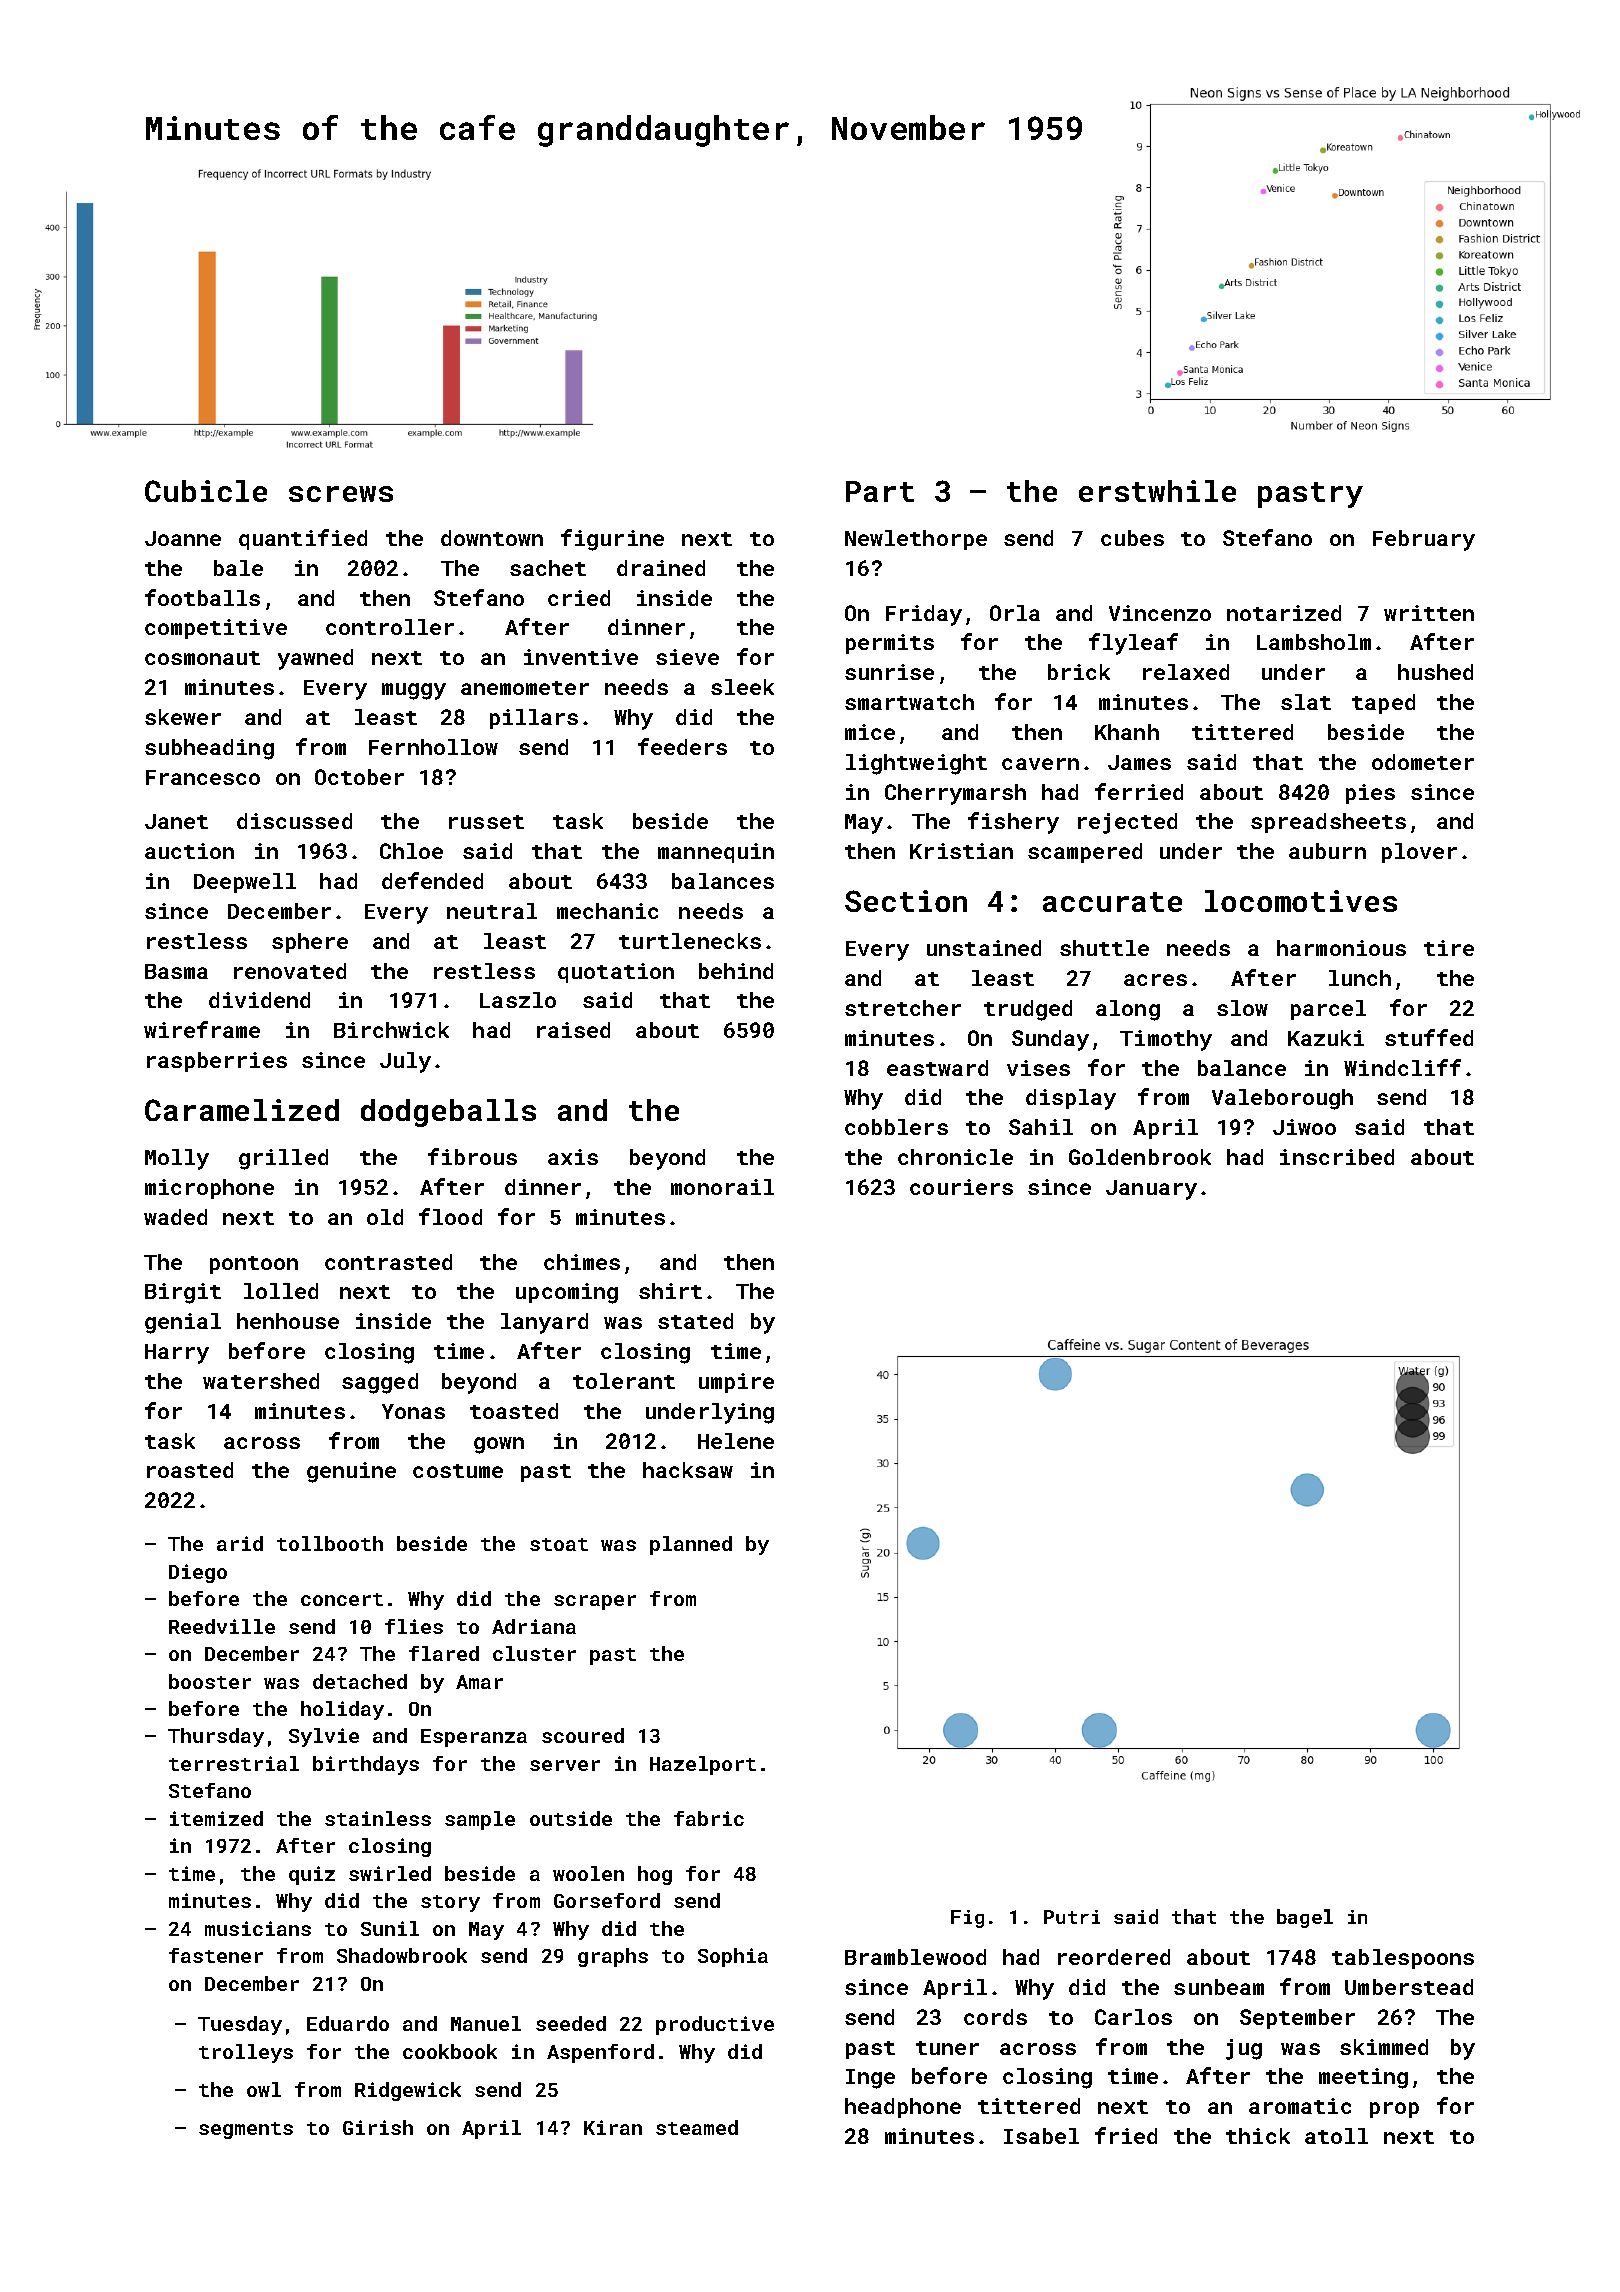  Describe the element at coordinates (1423, 762) in the page. I see `odometer` at that location.
